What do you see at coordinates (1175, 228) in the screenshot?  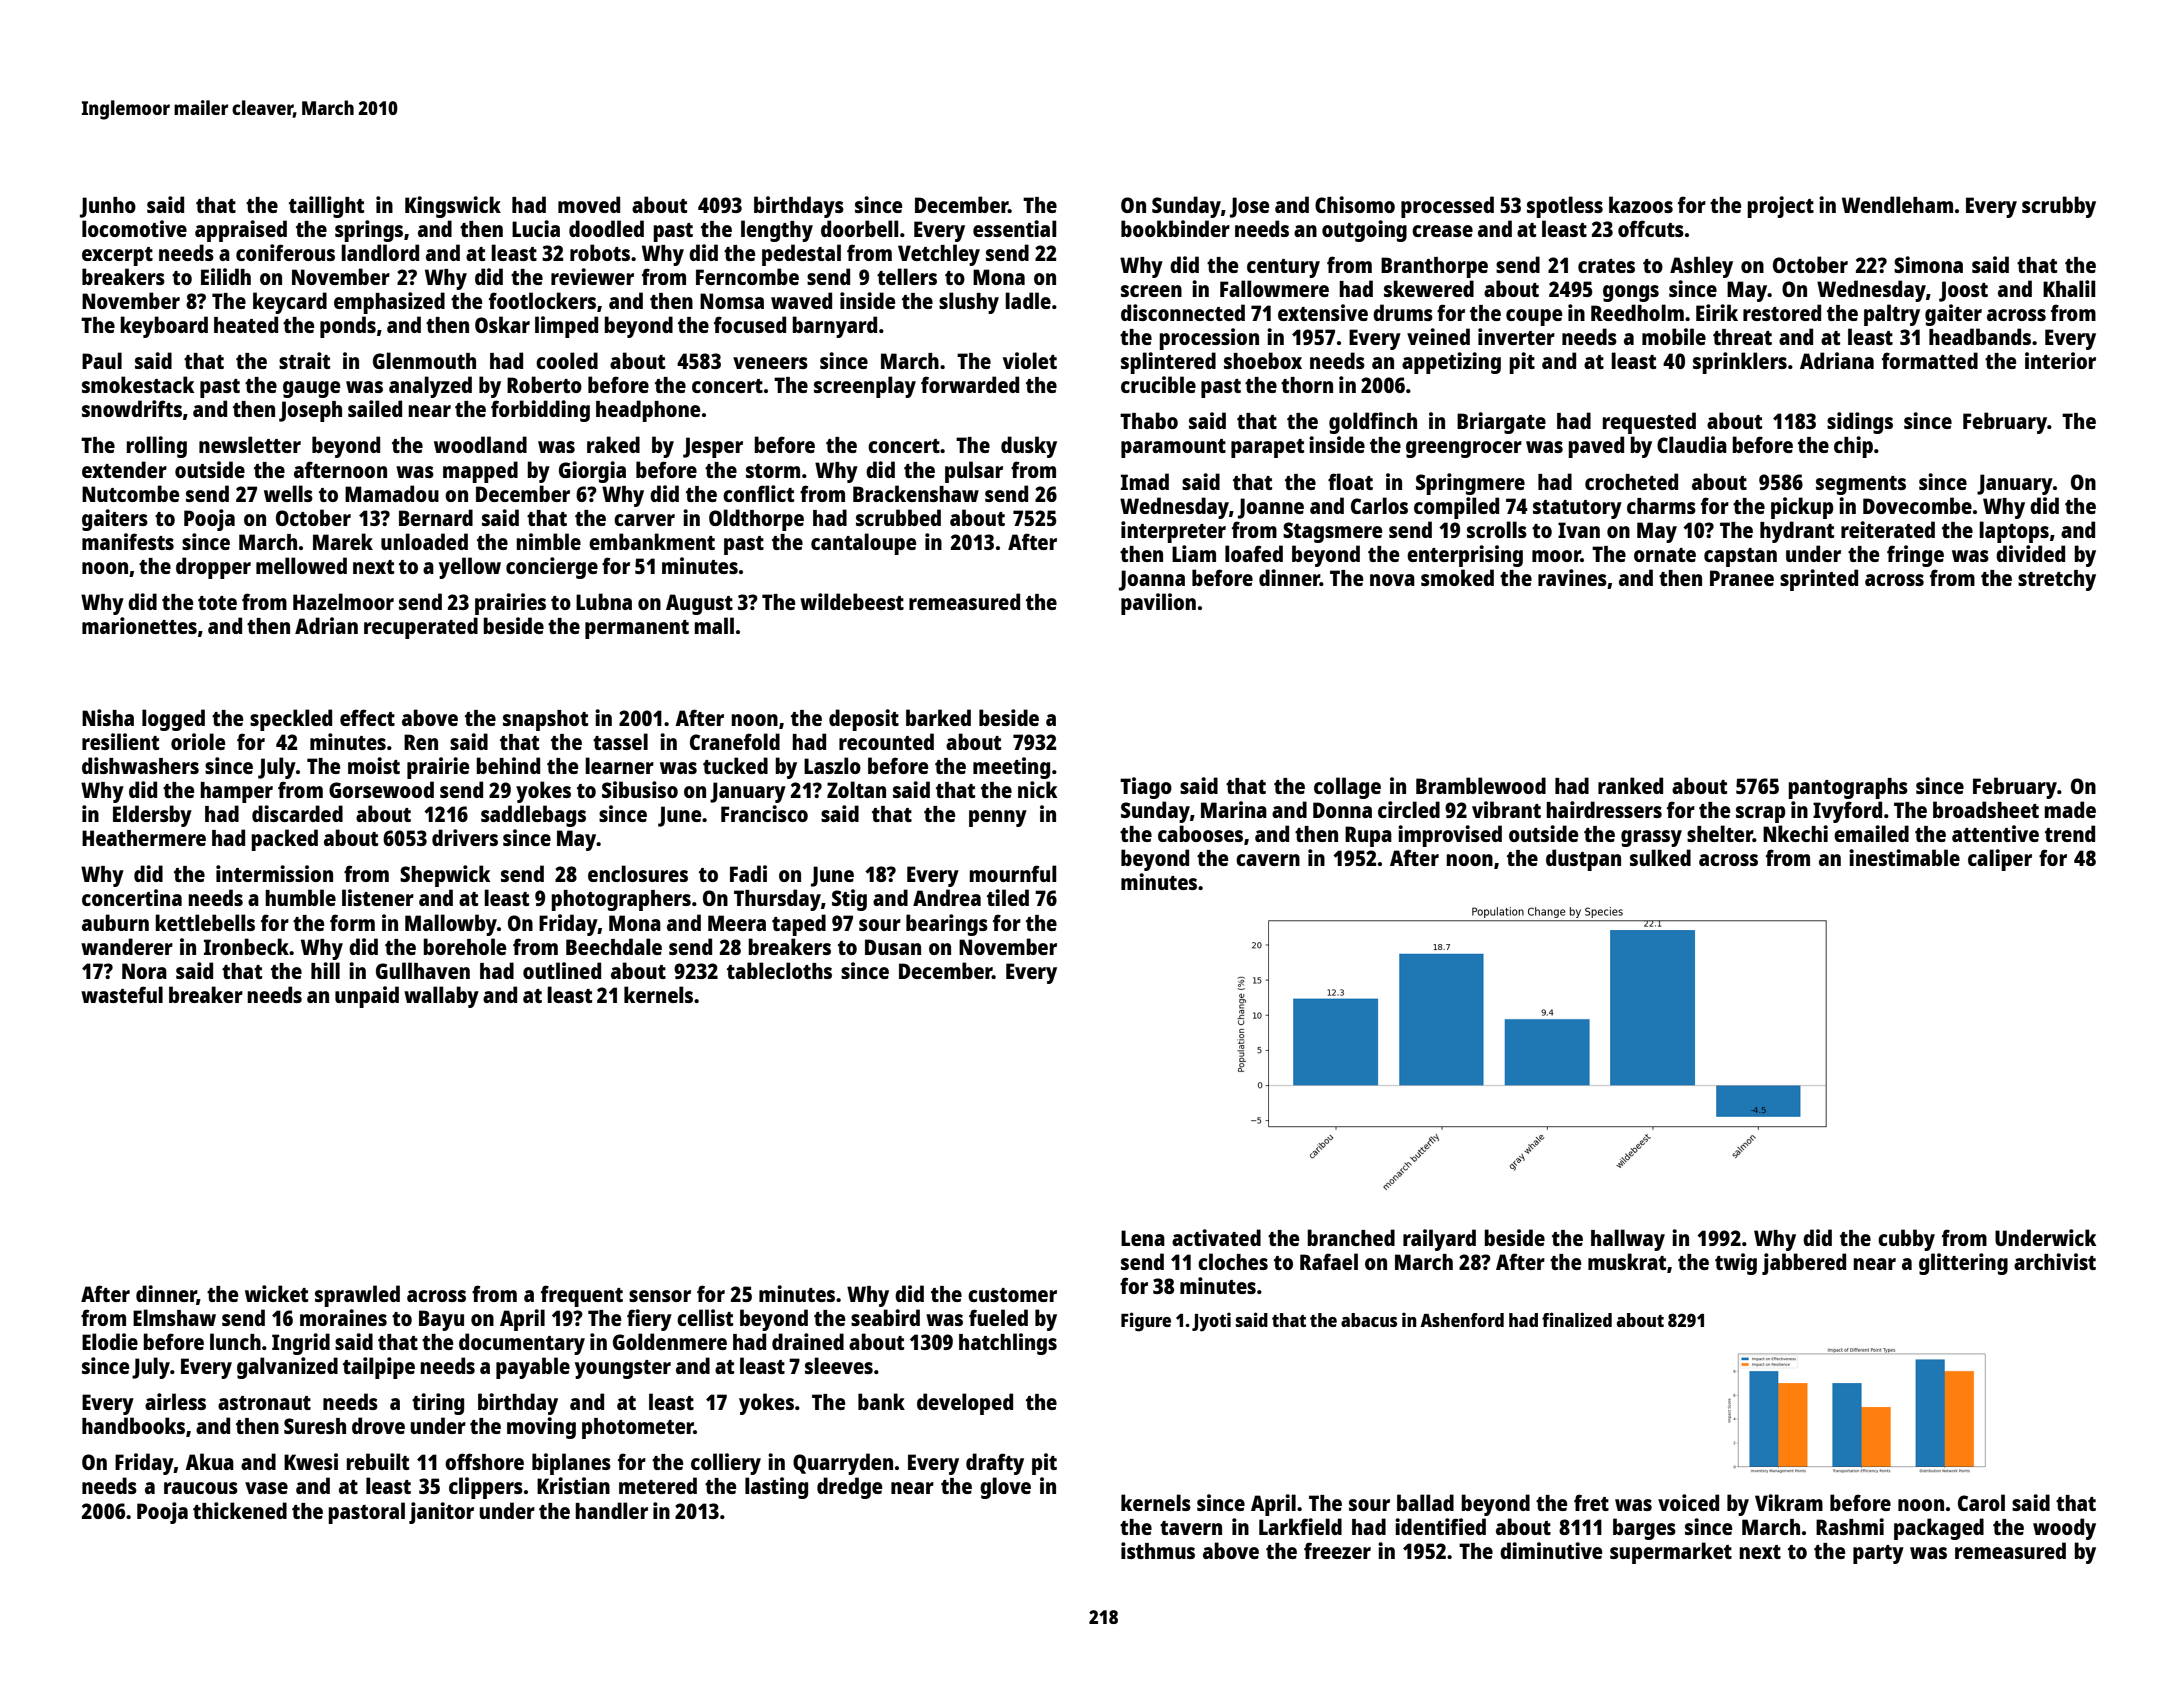 I see `bookbinder` at bounding box center [1175, 228].
